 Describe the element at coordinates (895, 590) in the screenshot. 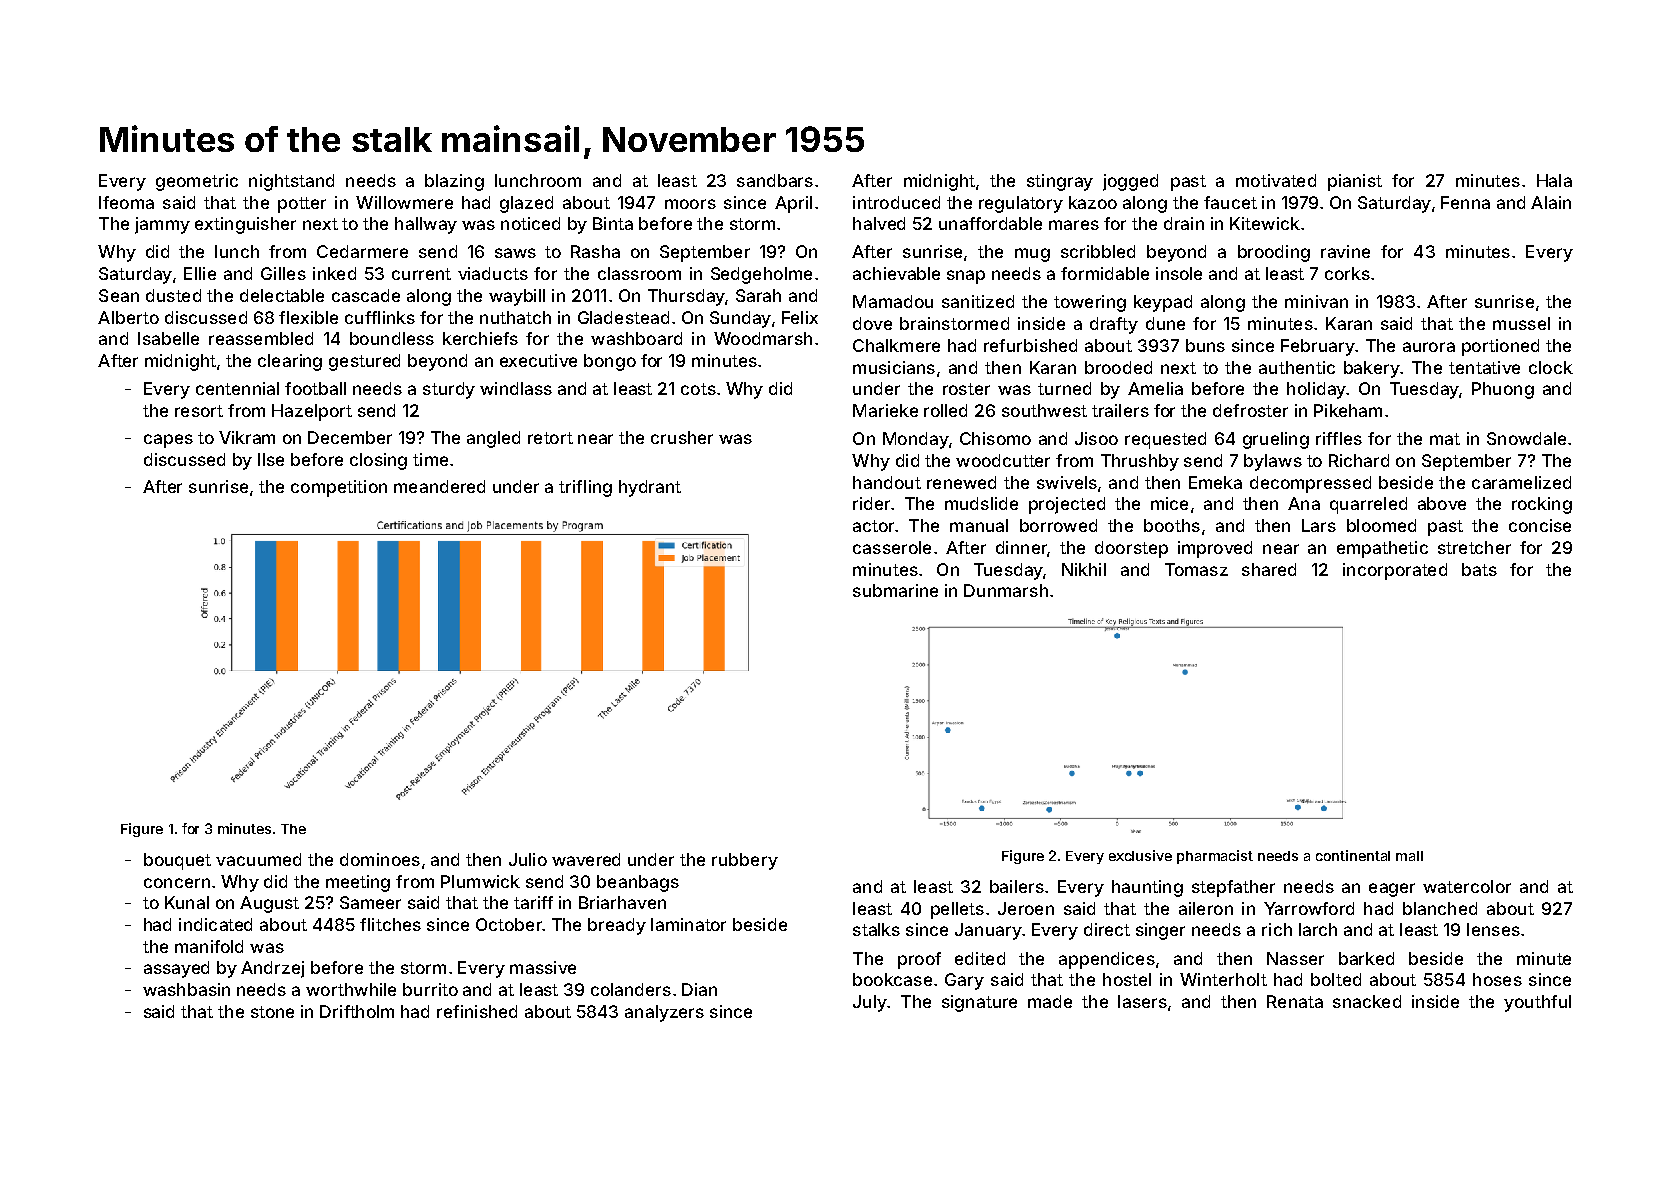

I see `submarine` at that location.
